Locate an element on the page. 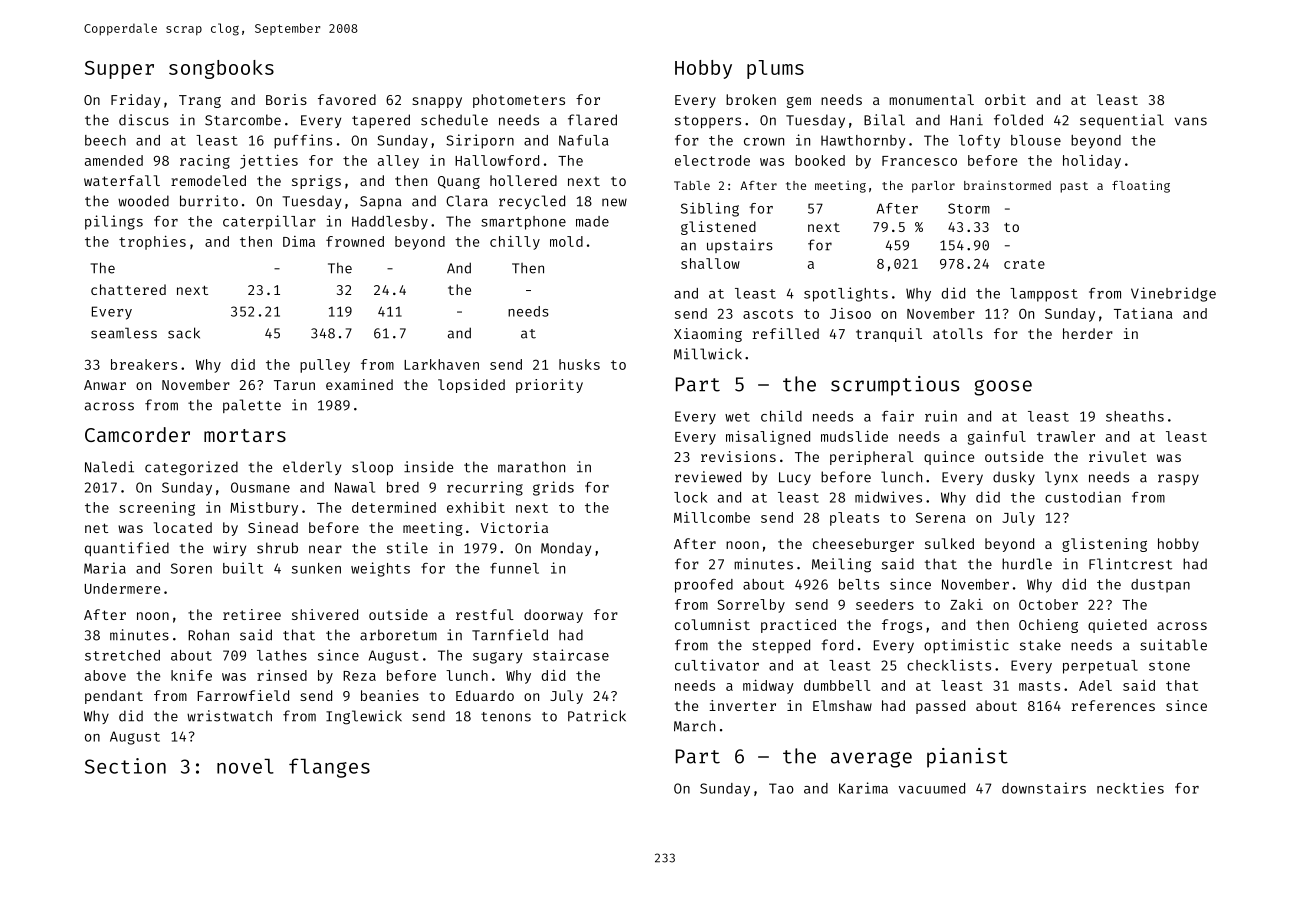 Image resolution: width=1308 pixels, height=924 pixels. seamless is located at coordinates (124, 333).
